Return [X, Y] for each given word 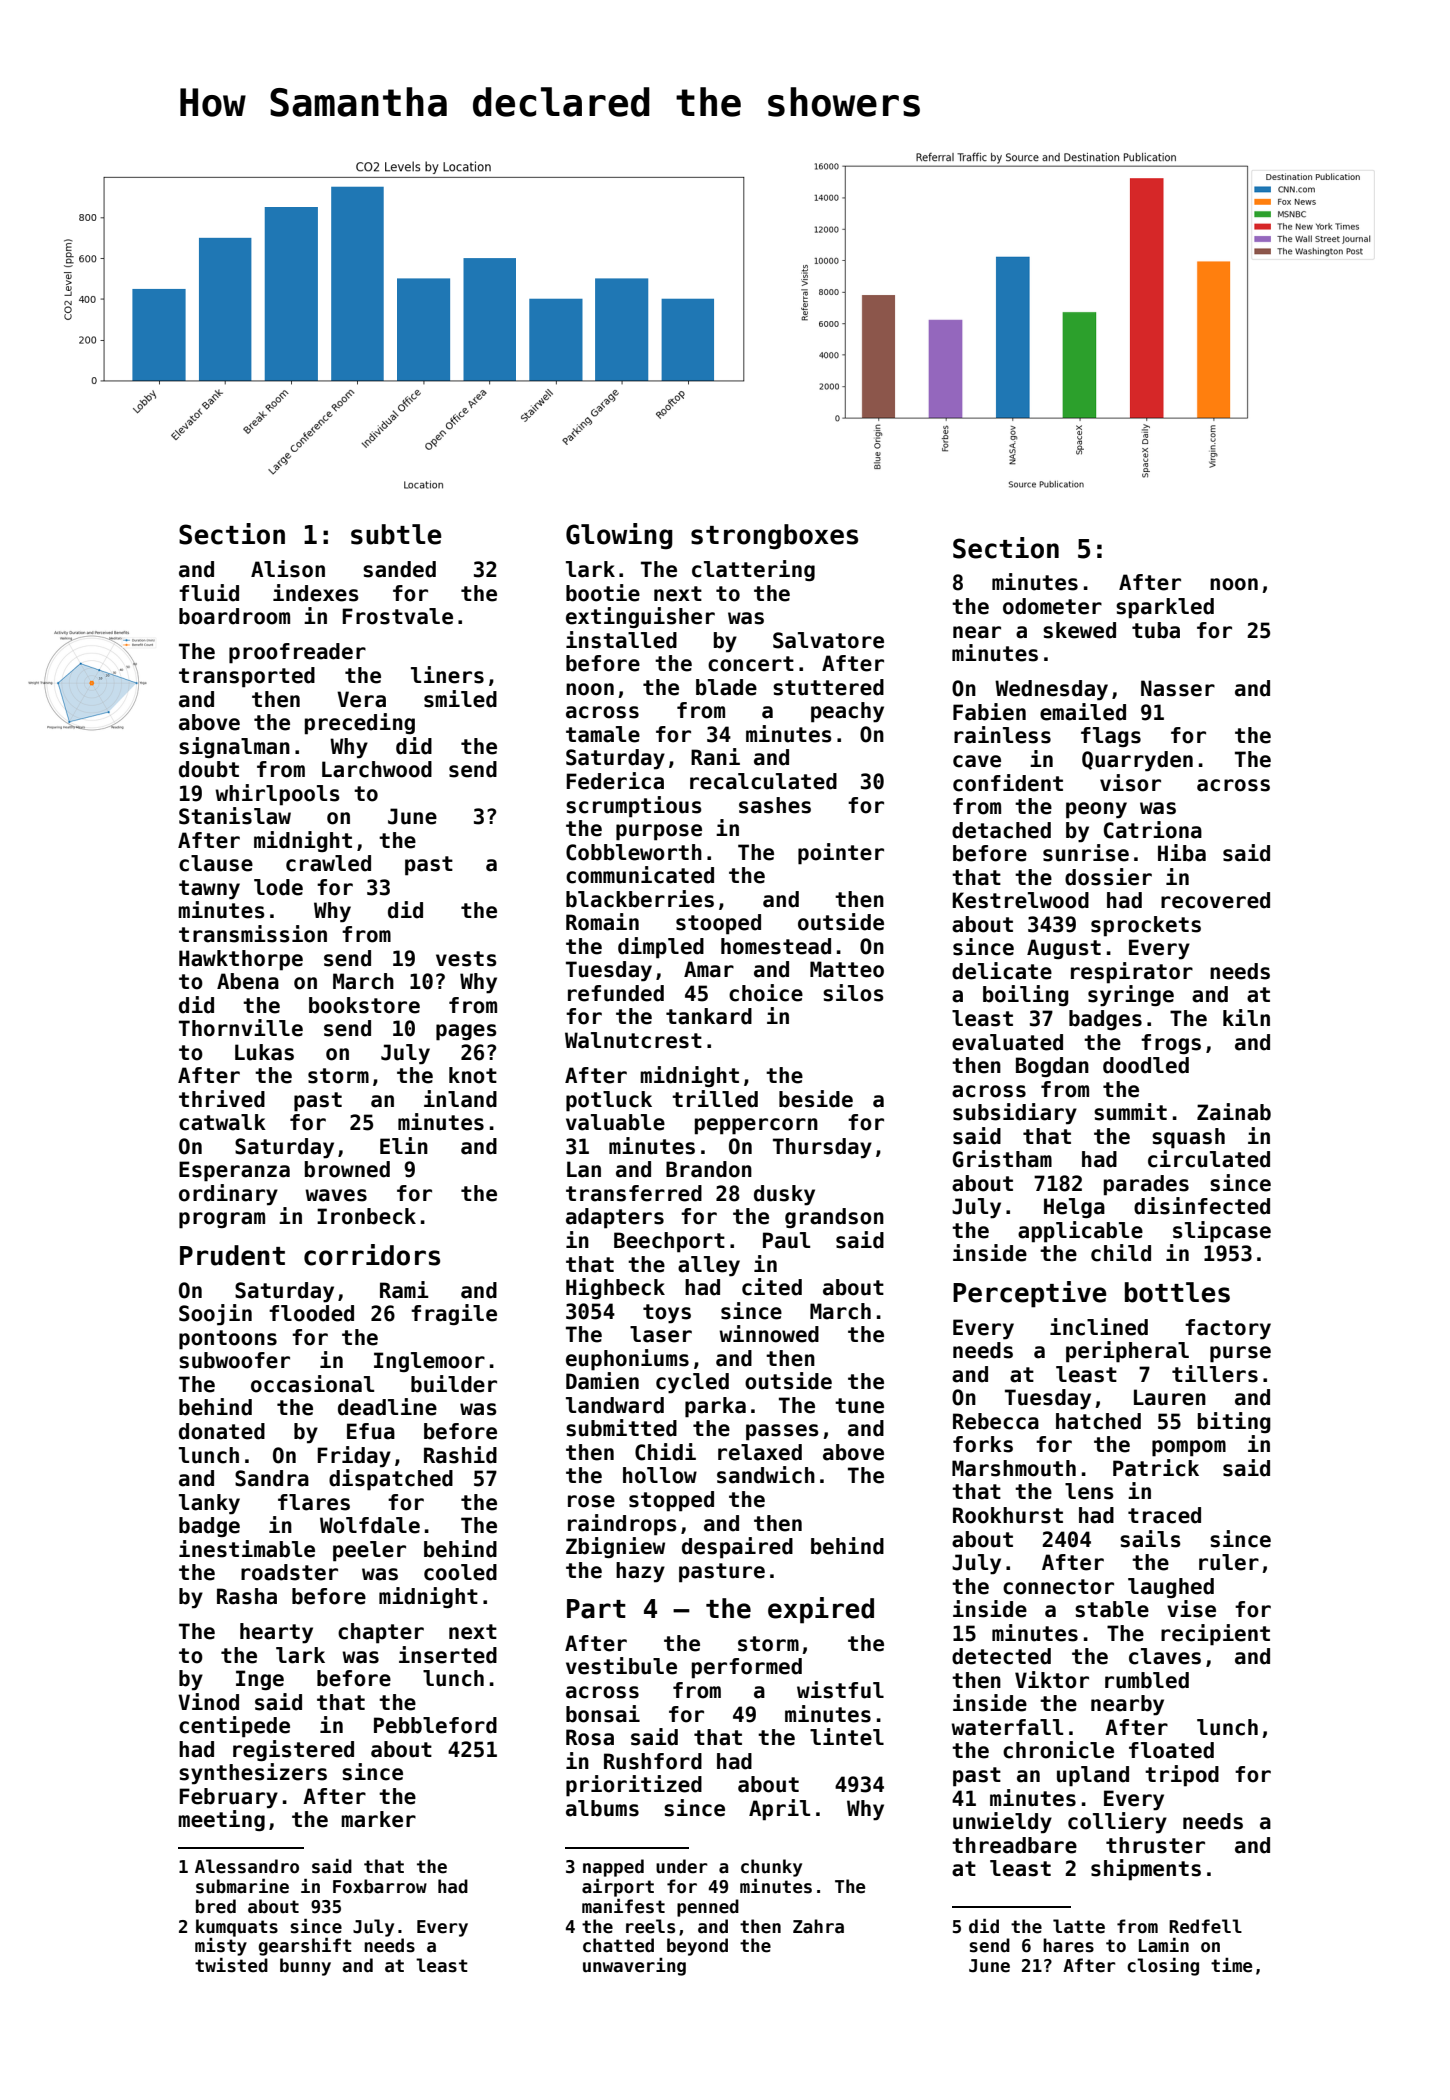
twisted [231, 1965]
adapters [615, 1218]
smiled [460, 699]
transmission [253, 934]
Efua [371, 1431]
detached [1001, 830]
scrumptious [634, 807]
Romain [602, 922]
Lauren [1170, 1397]
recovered [1215, 900]
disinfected [1202, 1206]
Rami [404, 1290]
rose [591, 1501]
